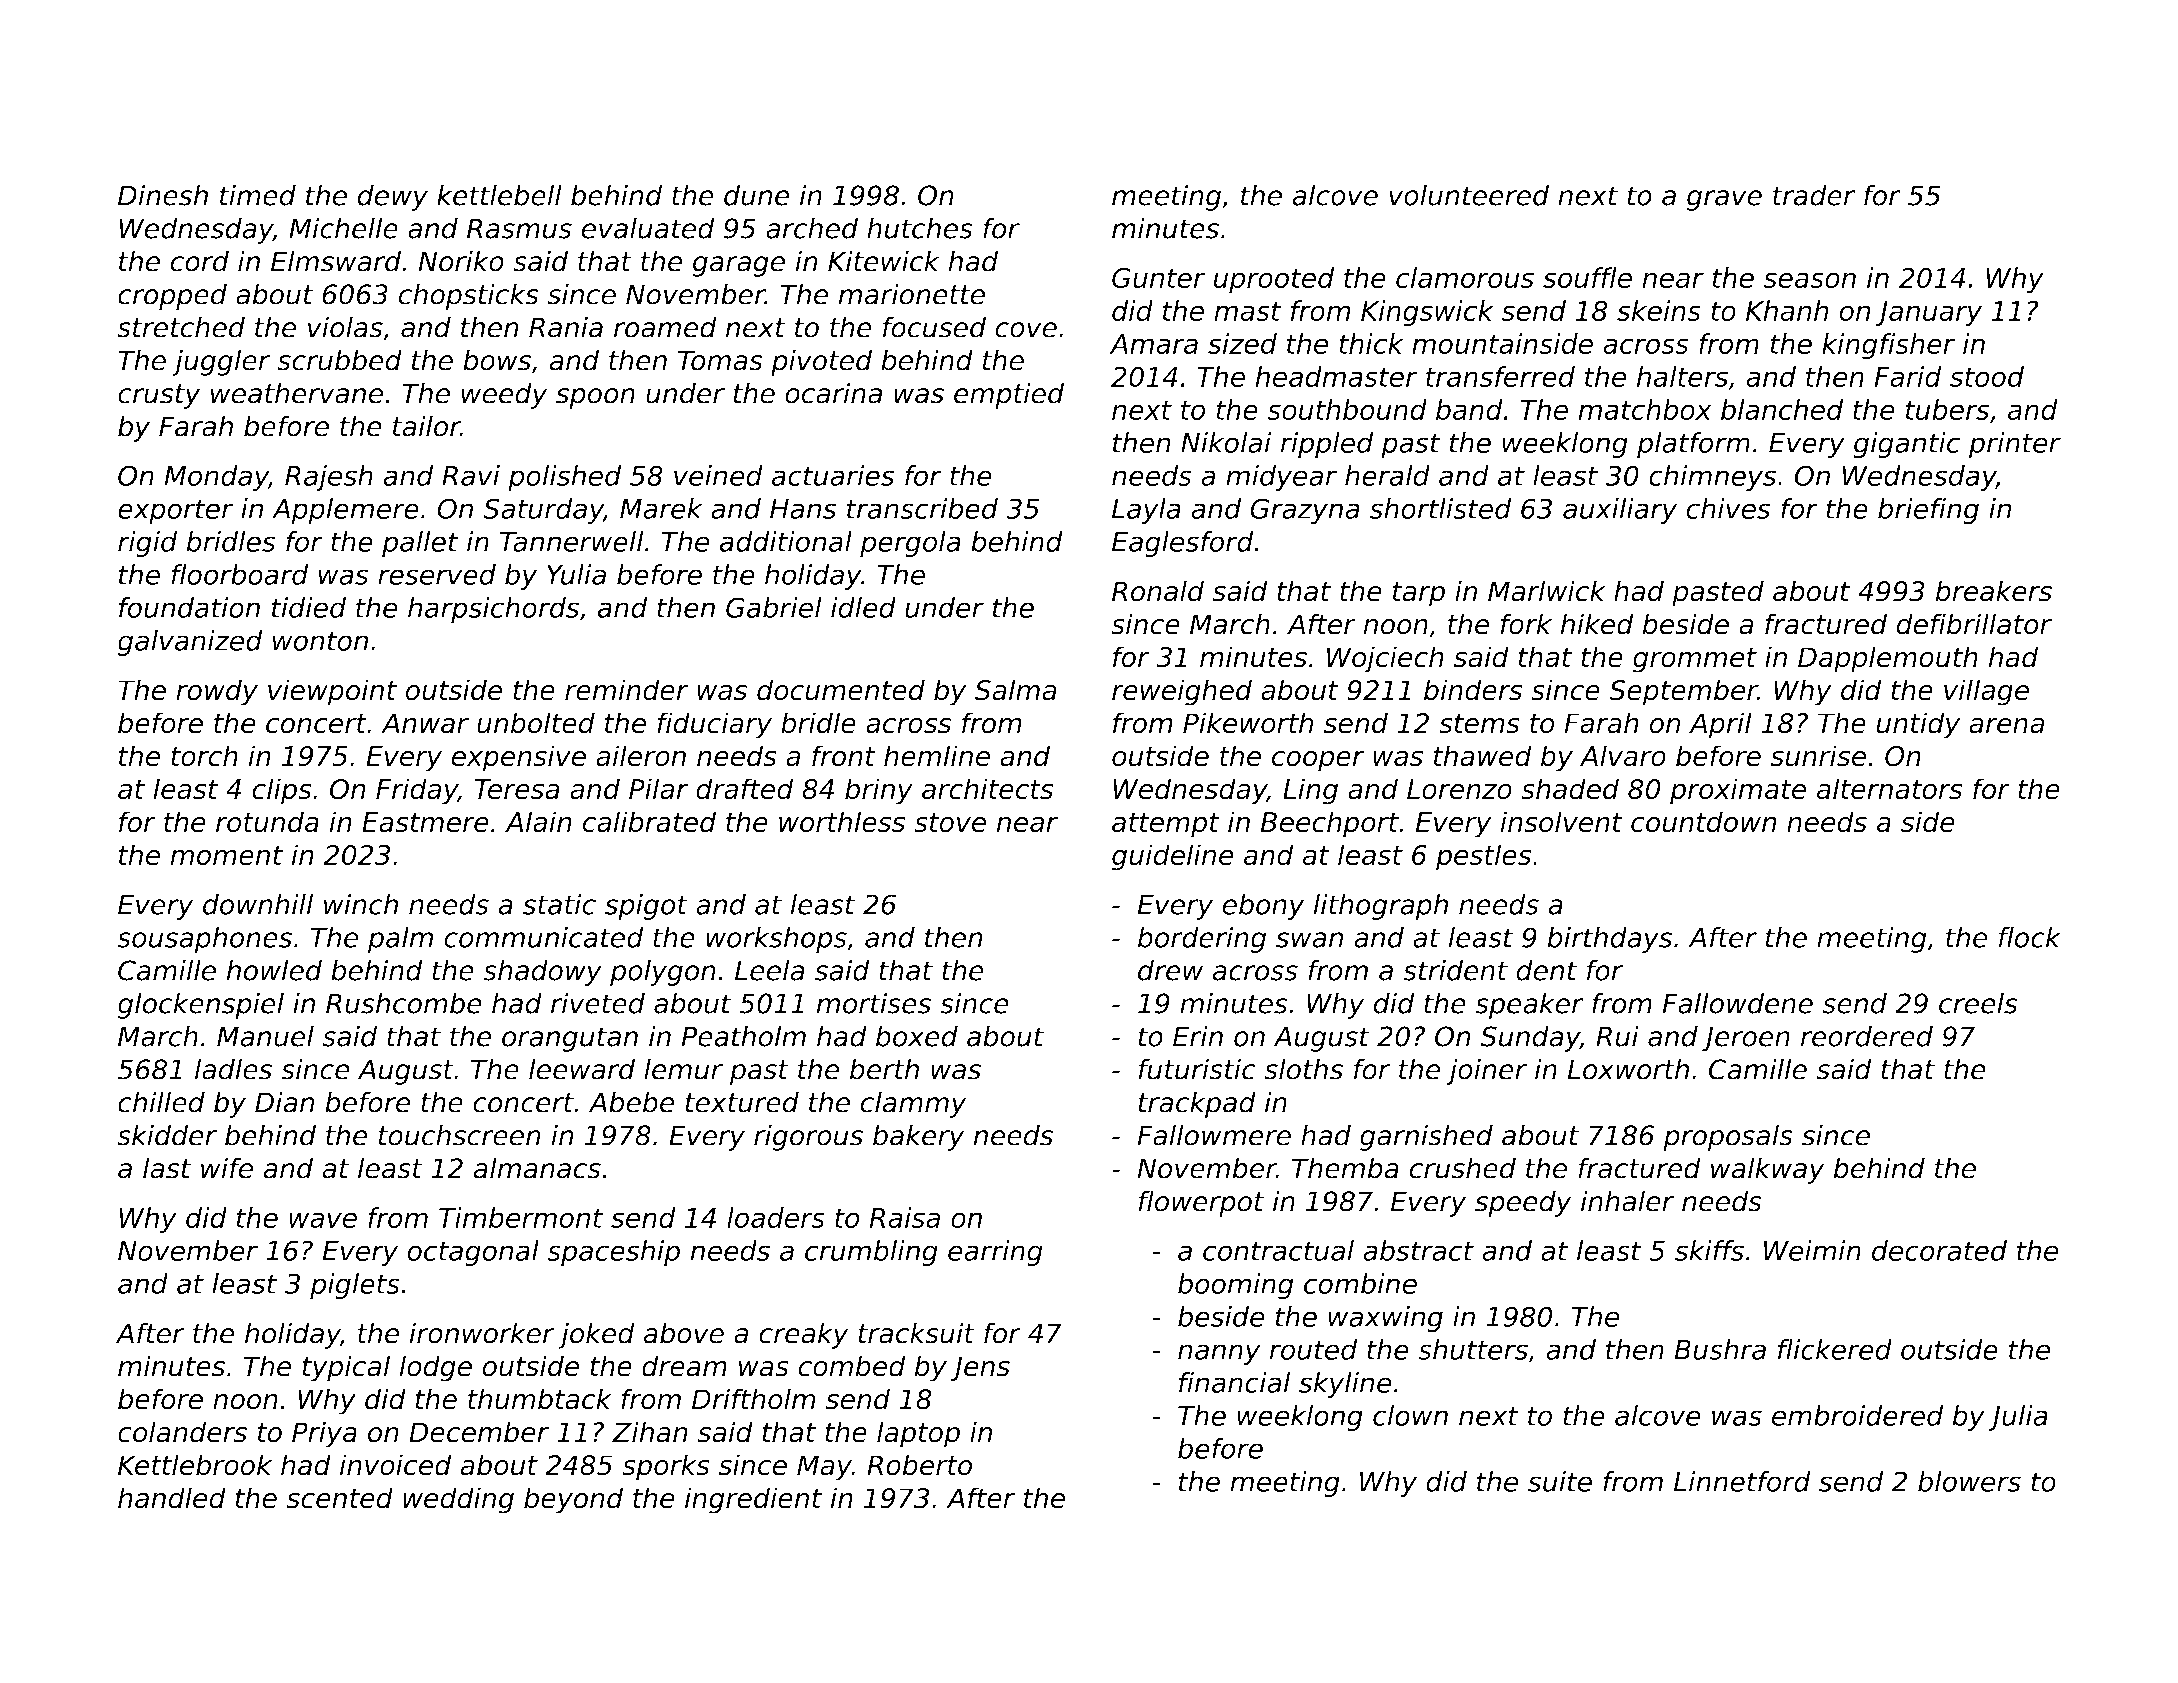 Image resolution: width=2178 pixels, height=1683 pixels. I want to click on torch, so click(204, 756).
